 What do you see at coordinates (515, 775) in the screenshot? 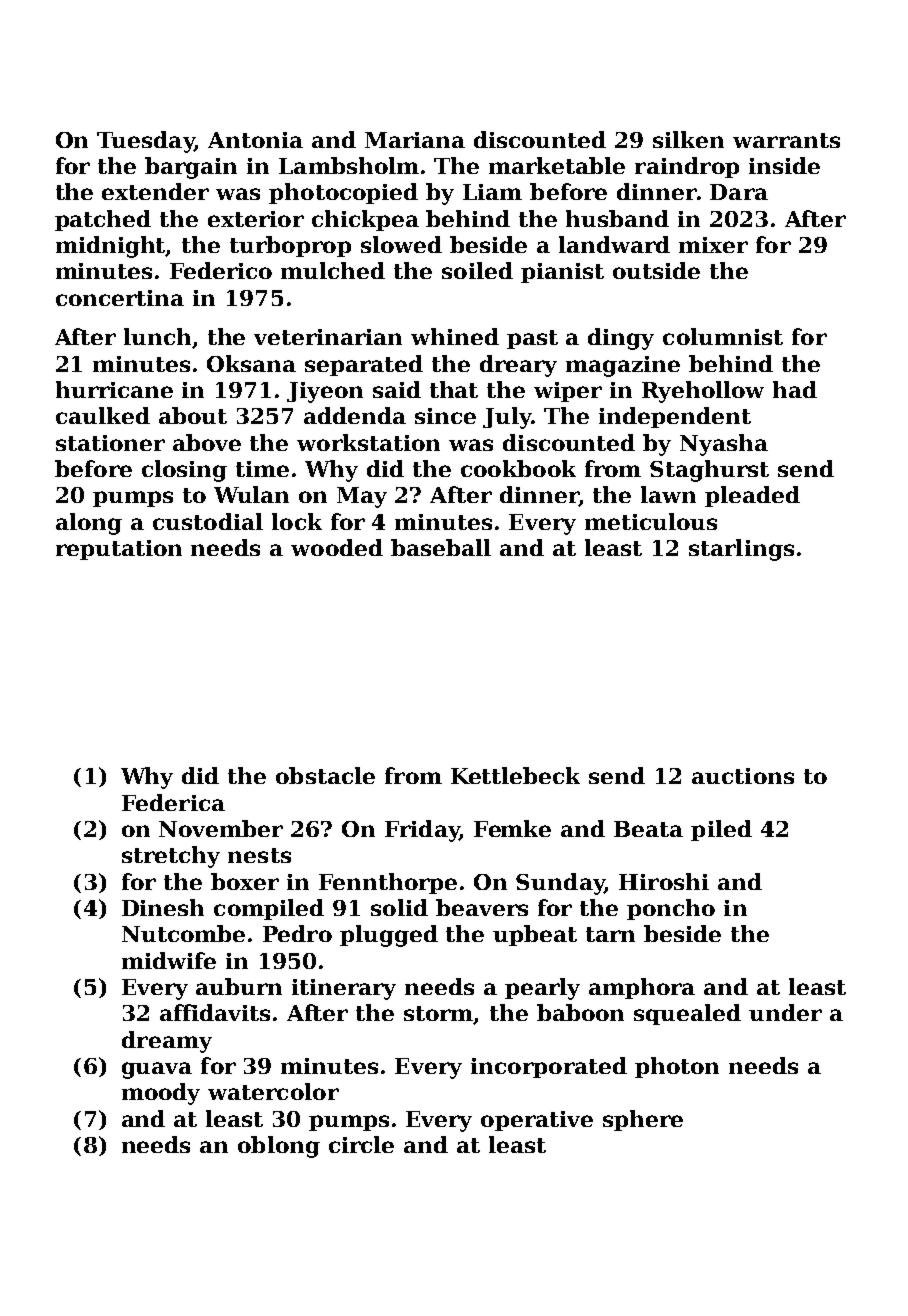
I see `Kettlebeck` at bounding box center [515, 775].
